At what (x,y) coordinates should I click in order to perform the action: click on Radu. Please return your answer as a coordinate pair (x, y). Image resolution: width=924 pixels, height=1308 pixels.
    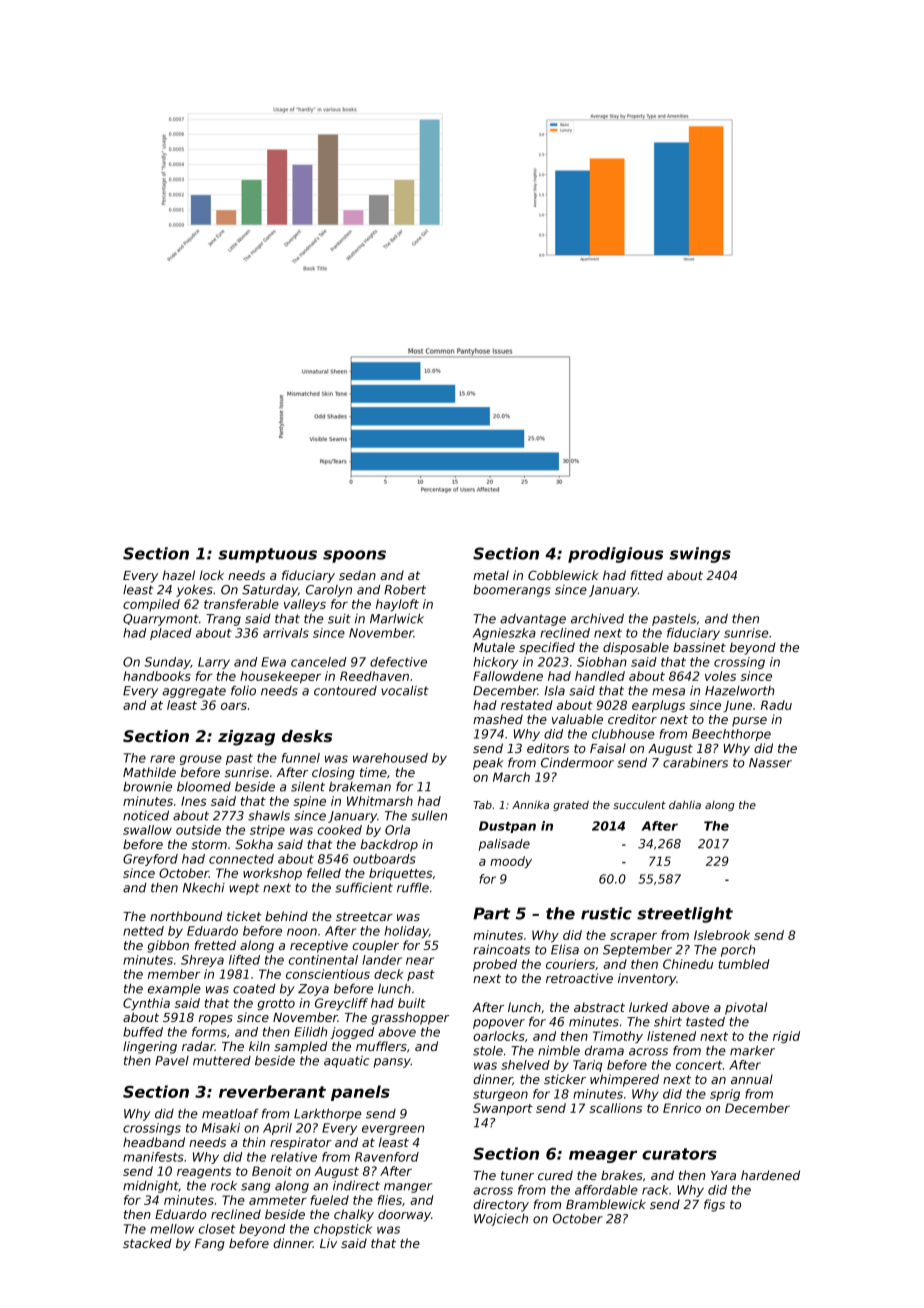
    Looking at the image, I should click on (776, 705).
